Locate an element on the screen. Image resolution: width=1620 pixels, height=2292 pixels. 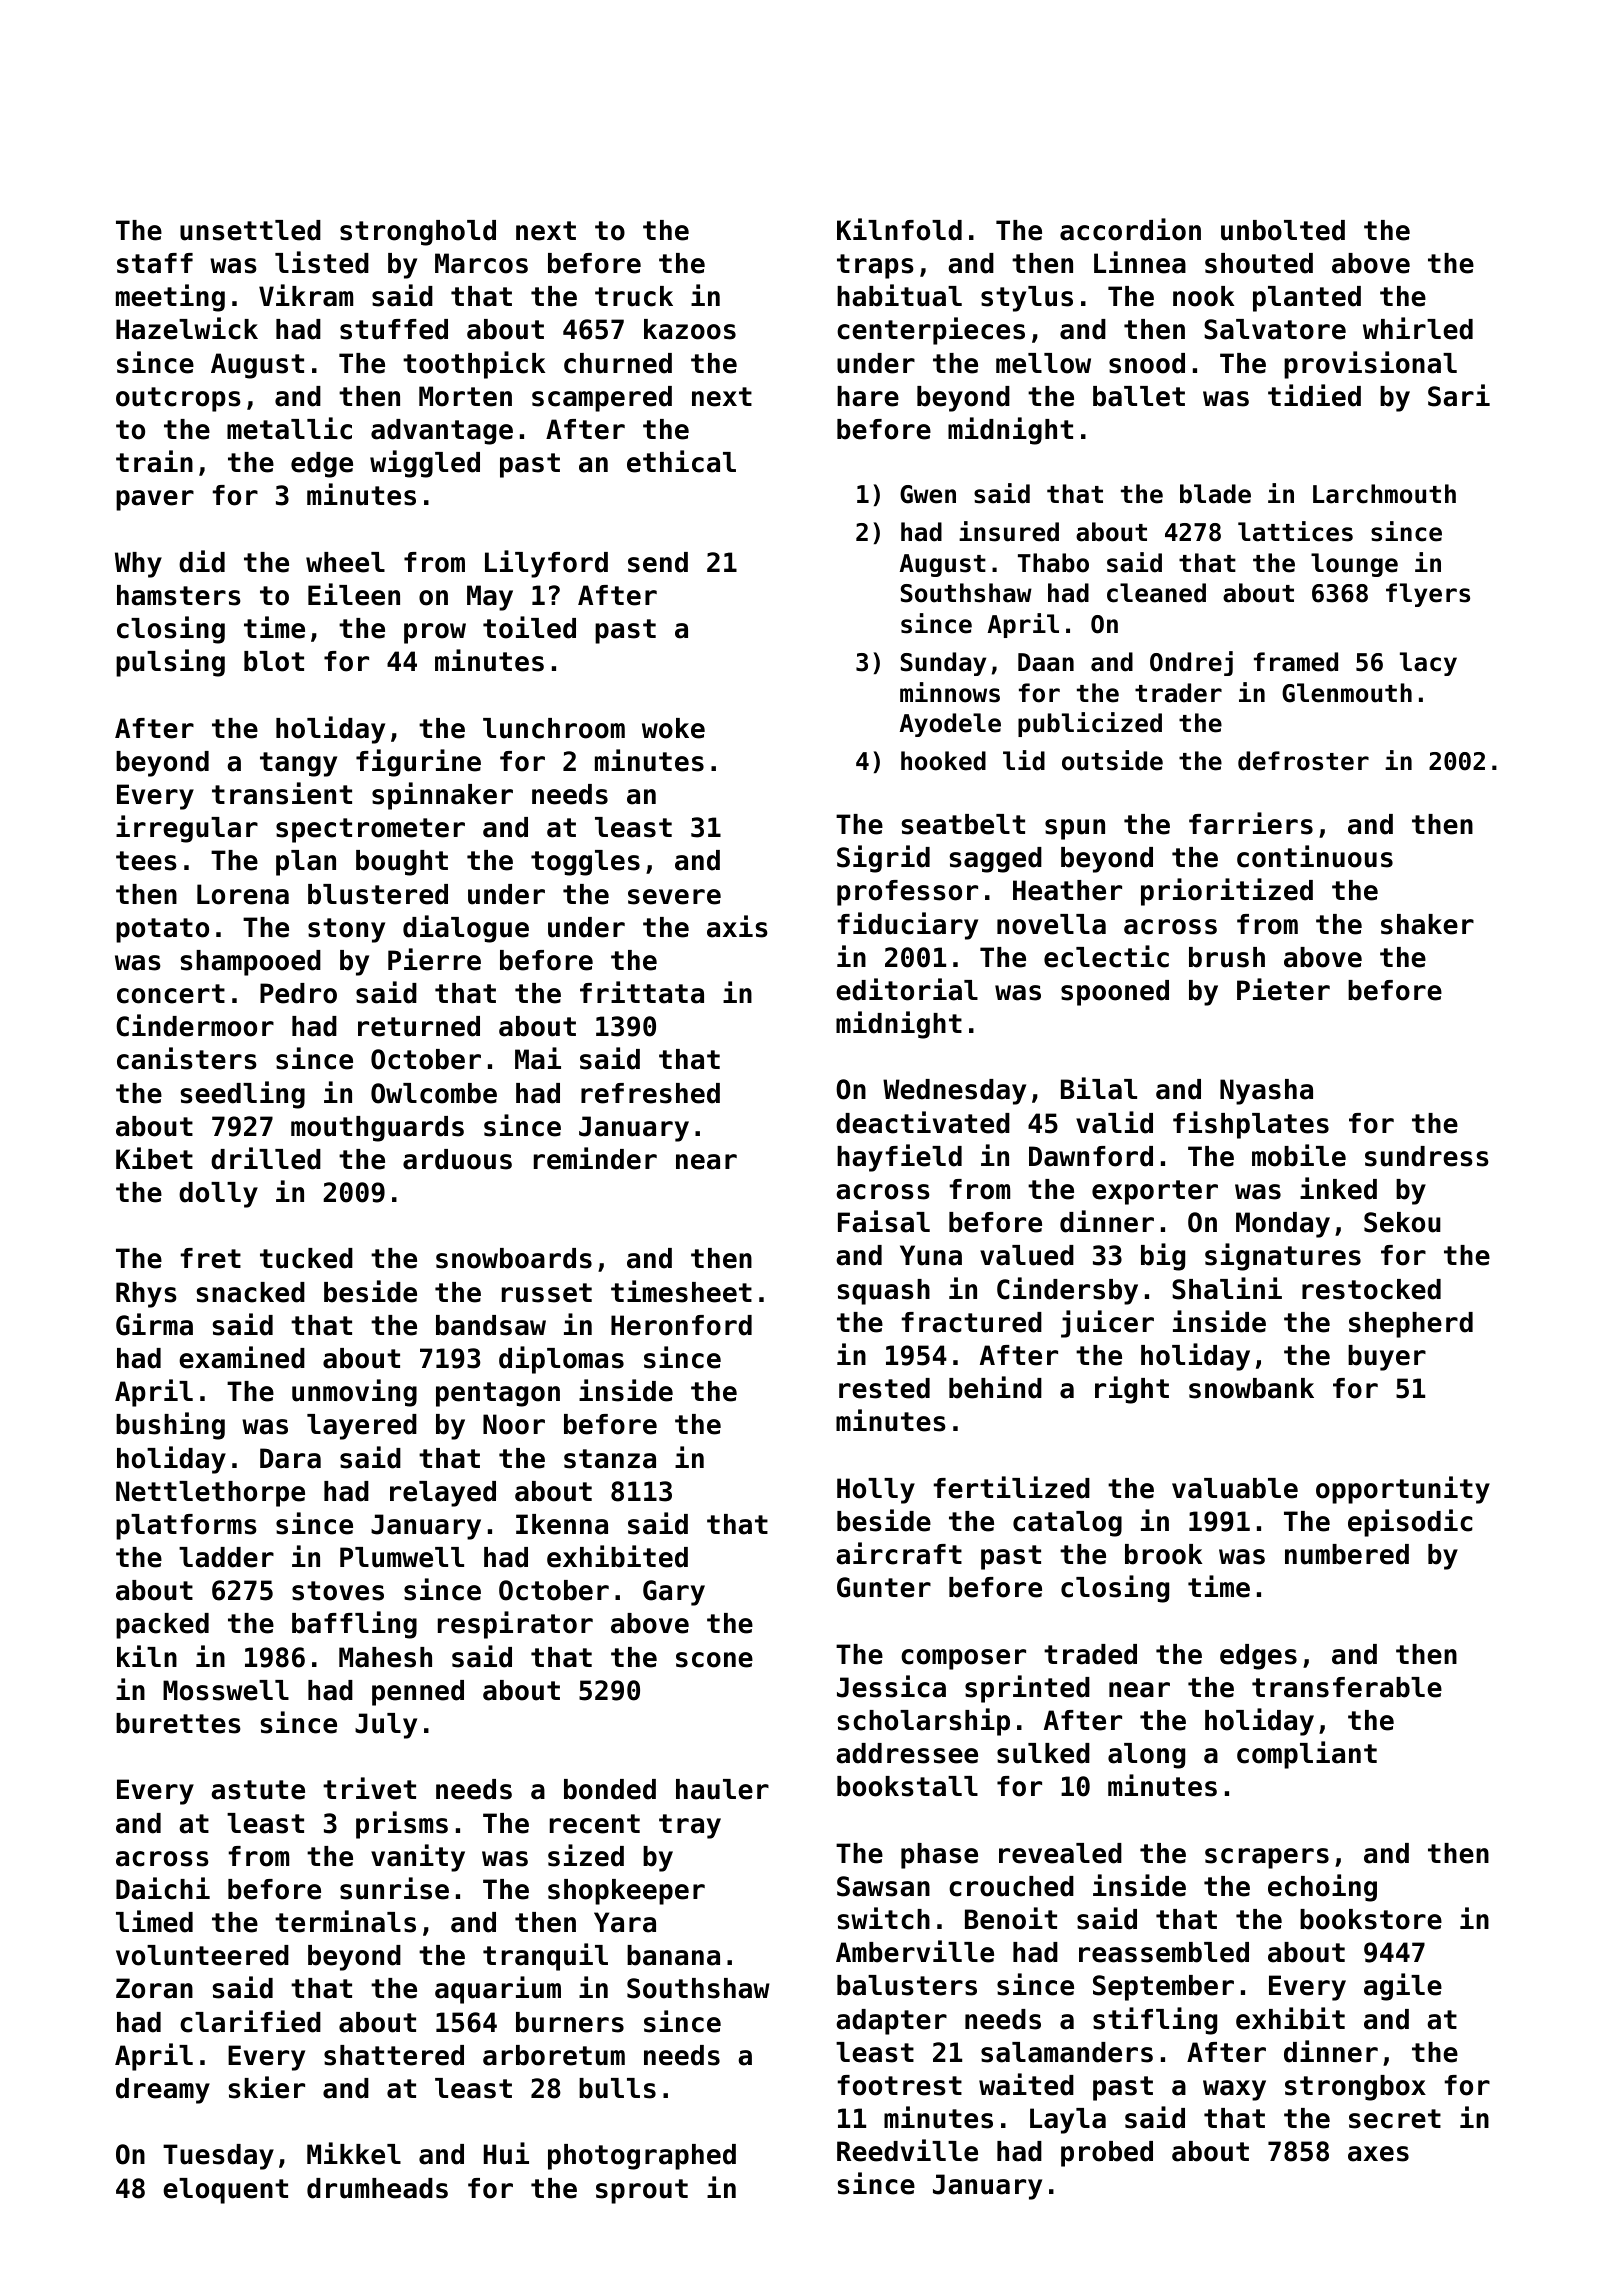
traps is located at coordinates (875, 266).
